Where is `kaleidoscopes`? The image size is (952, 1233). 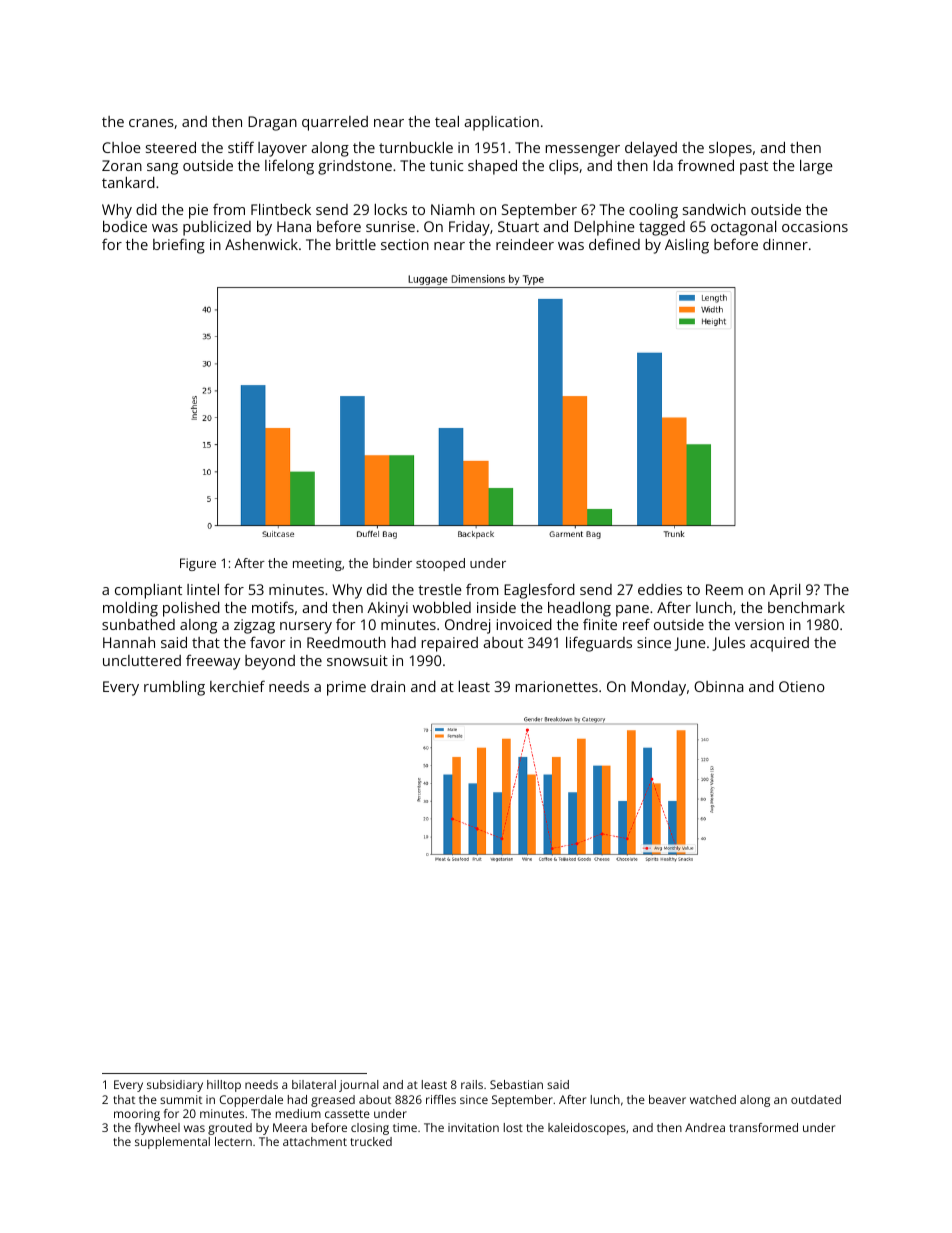 kaleidoscopes is located at coordinates (587, 1129).
